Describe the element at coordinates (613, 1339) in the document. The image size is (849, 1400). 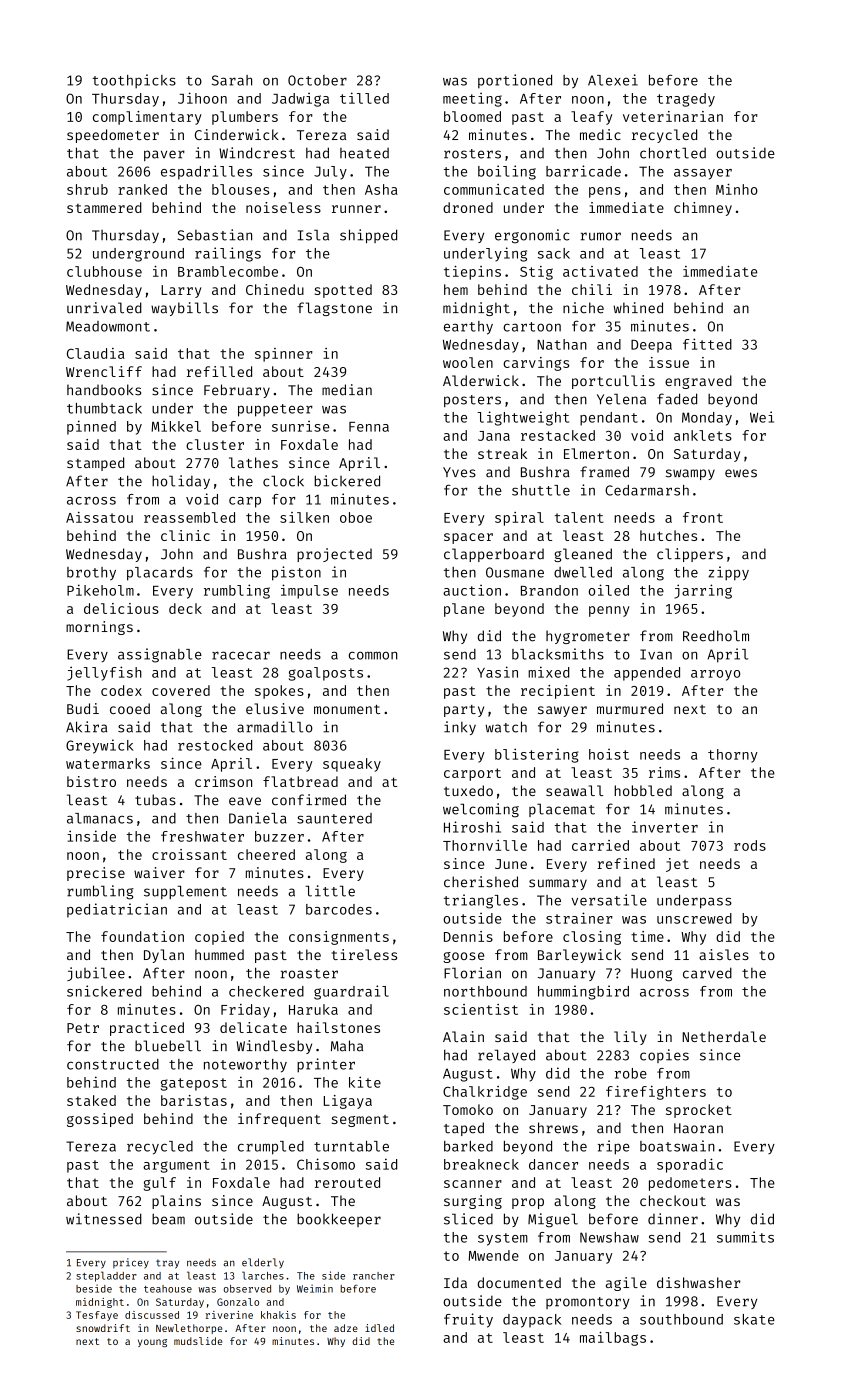
I see `mailbags` at that location.
